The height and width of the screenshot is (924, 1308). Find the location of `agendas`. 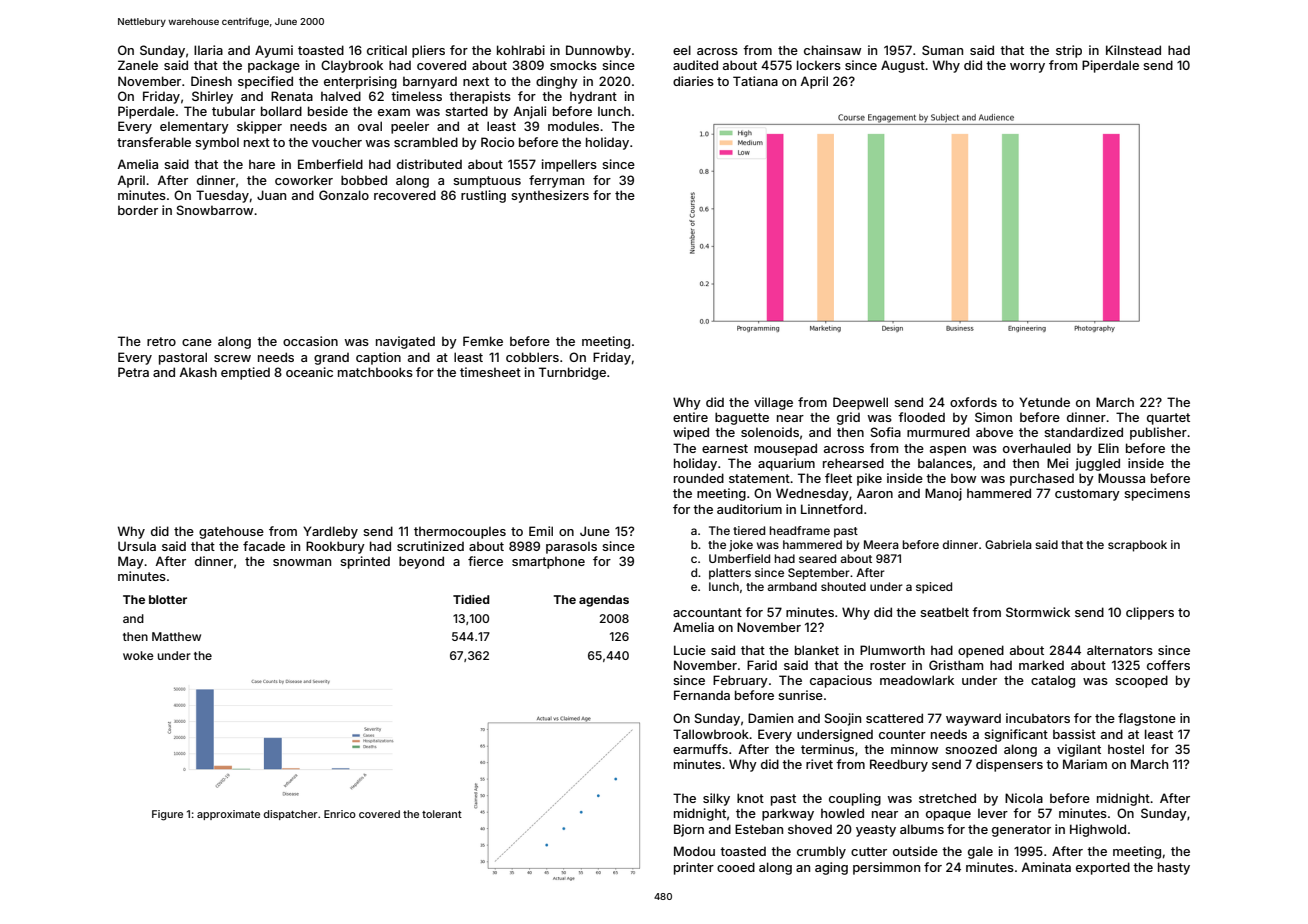

agendas is located at coordinates (604, 601).
